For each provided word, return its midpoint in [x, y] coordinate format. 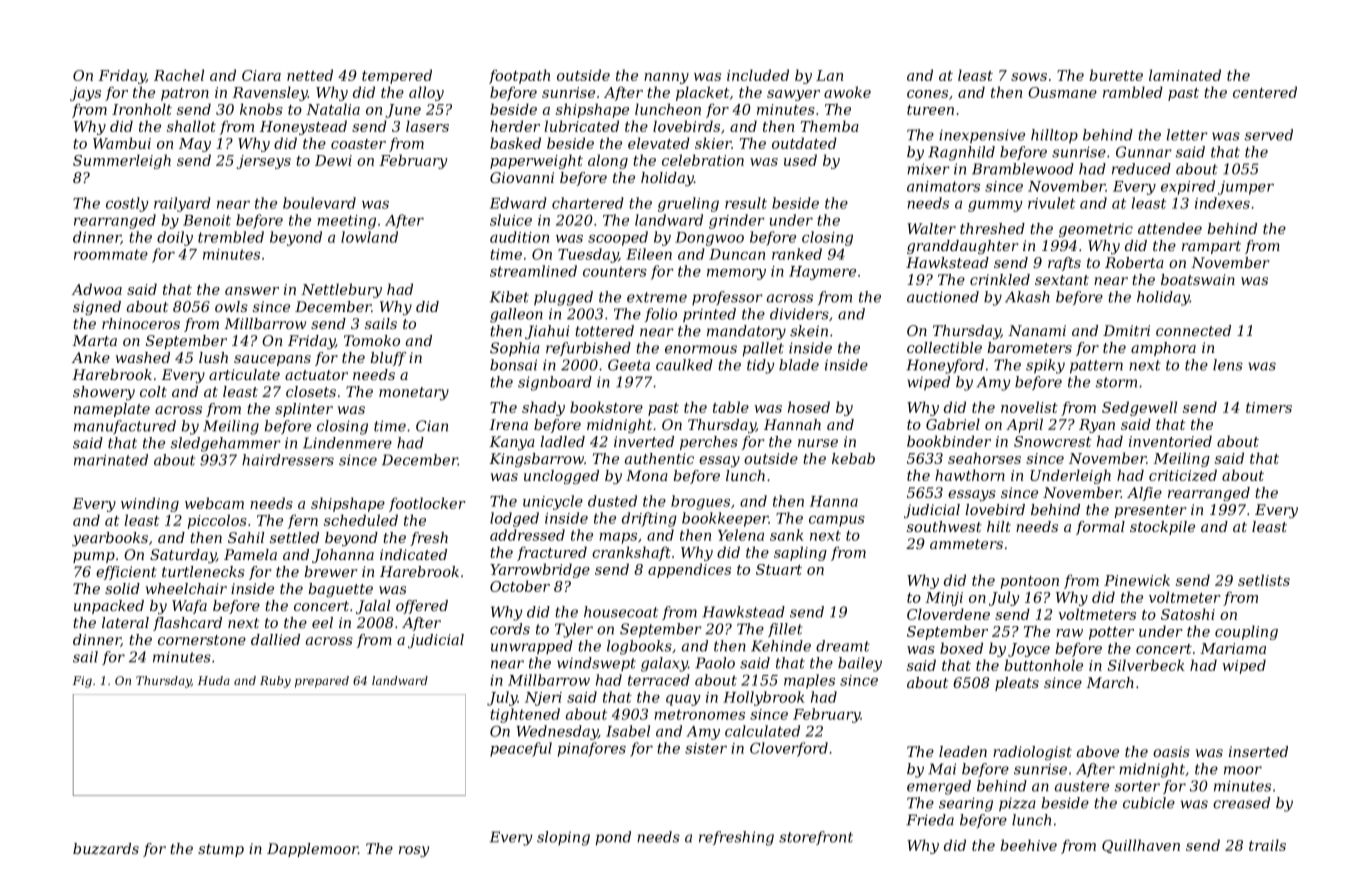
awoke [847, 92]
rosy [414, 851]
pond [613, 838]
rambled [1133, 92]
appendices [689, 570]
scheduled [361, 520]
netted [310, 75]
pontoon [1030, 582]
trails [1267, 845]
